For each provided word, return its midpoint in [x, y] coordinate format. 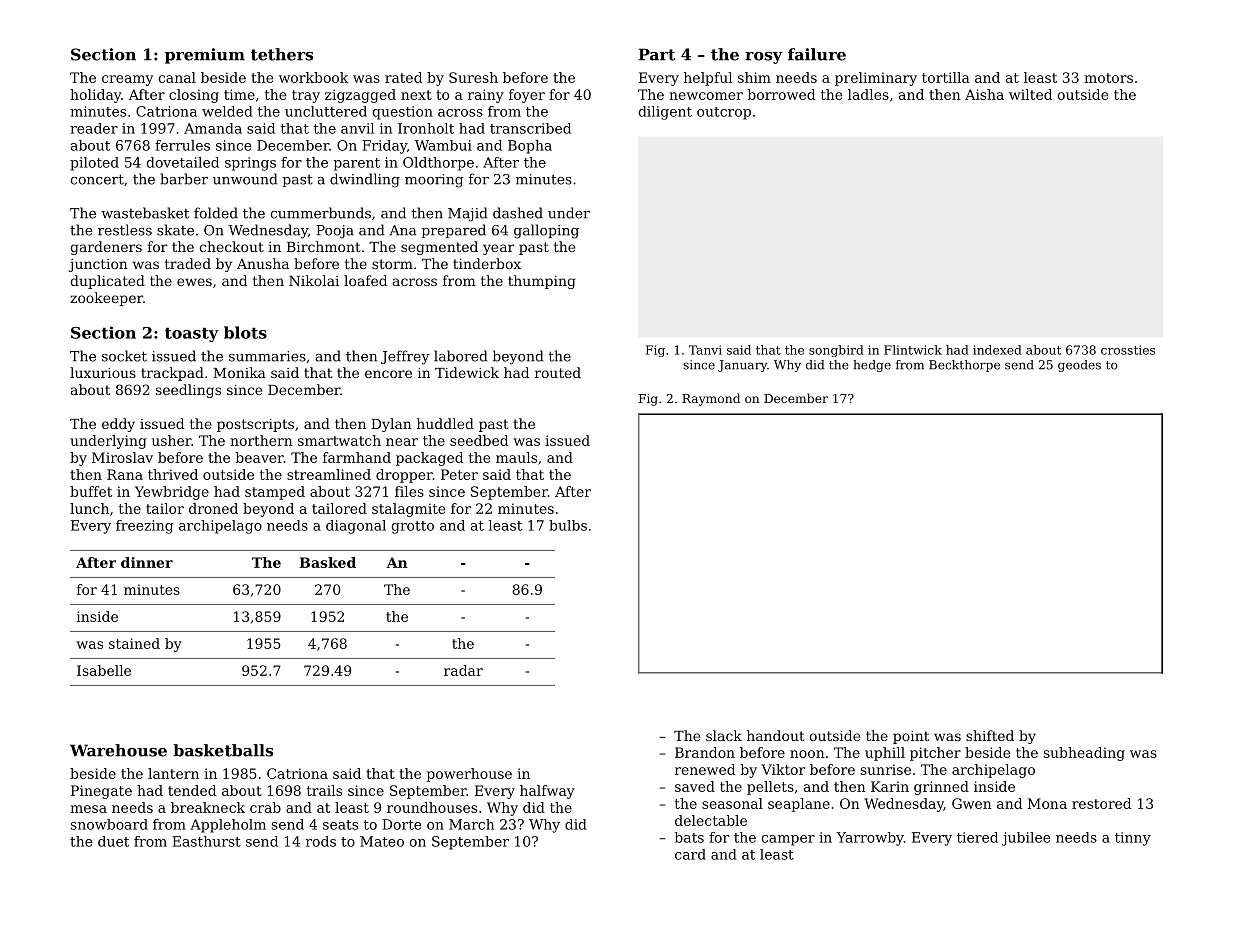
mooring [434, 181]
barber [184, 179]
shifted [990, 735]
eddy [118, 425]
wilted [1030, 94]
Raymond [711, 399]
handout [776, 735]
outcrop [724, 113]
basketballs [223, 750]
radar [463, 670]
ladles [868, 94]
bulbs [568, 525]
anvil [357, 128]
